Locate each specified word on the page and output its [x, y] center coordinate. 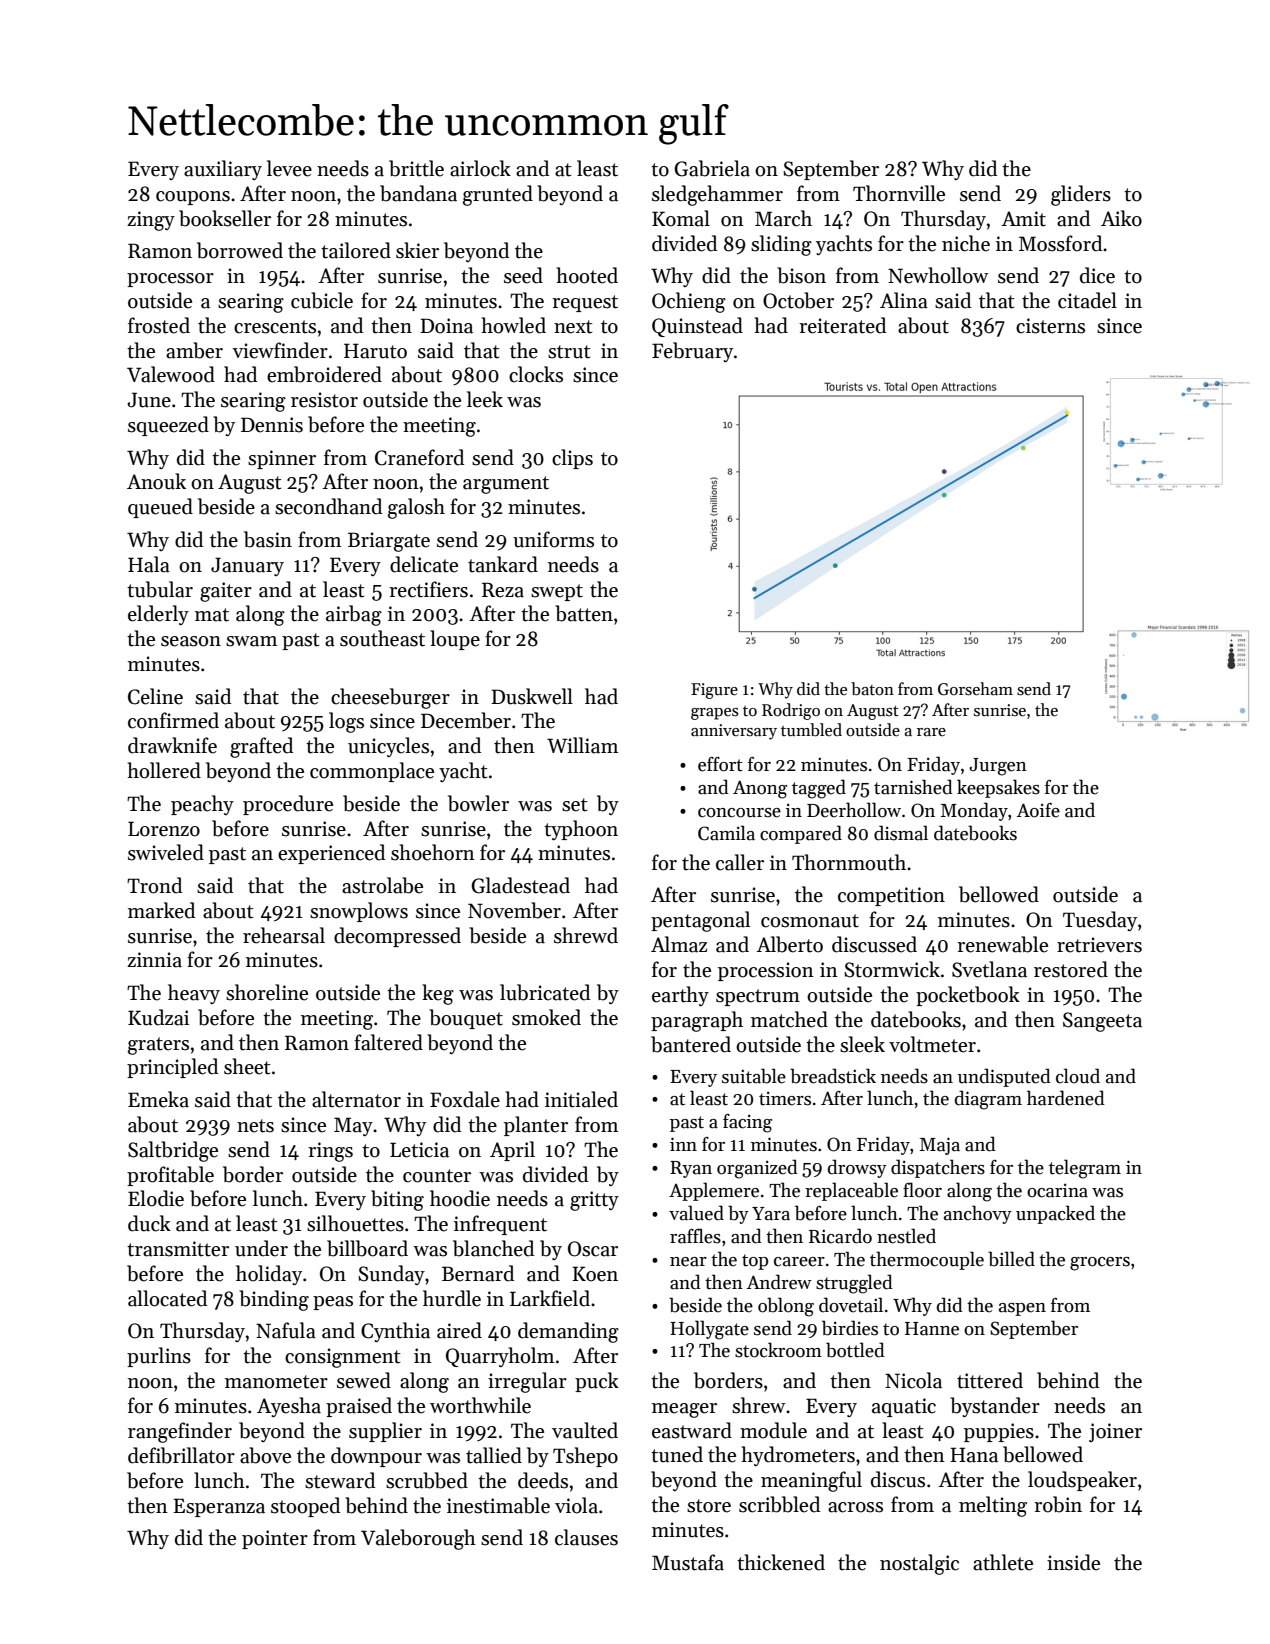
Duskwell [532, 696]
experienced [331, 854]
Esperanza [219, 1507]
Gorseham [975, 689]
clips [572, 459]
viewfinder [280, 350]
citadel [1087, 300]
